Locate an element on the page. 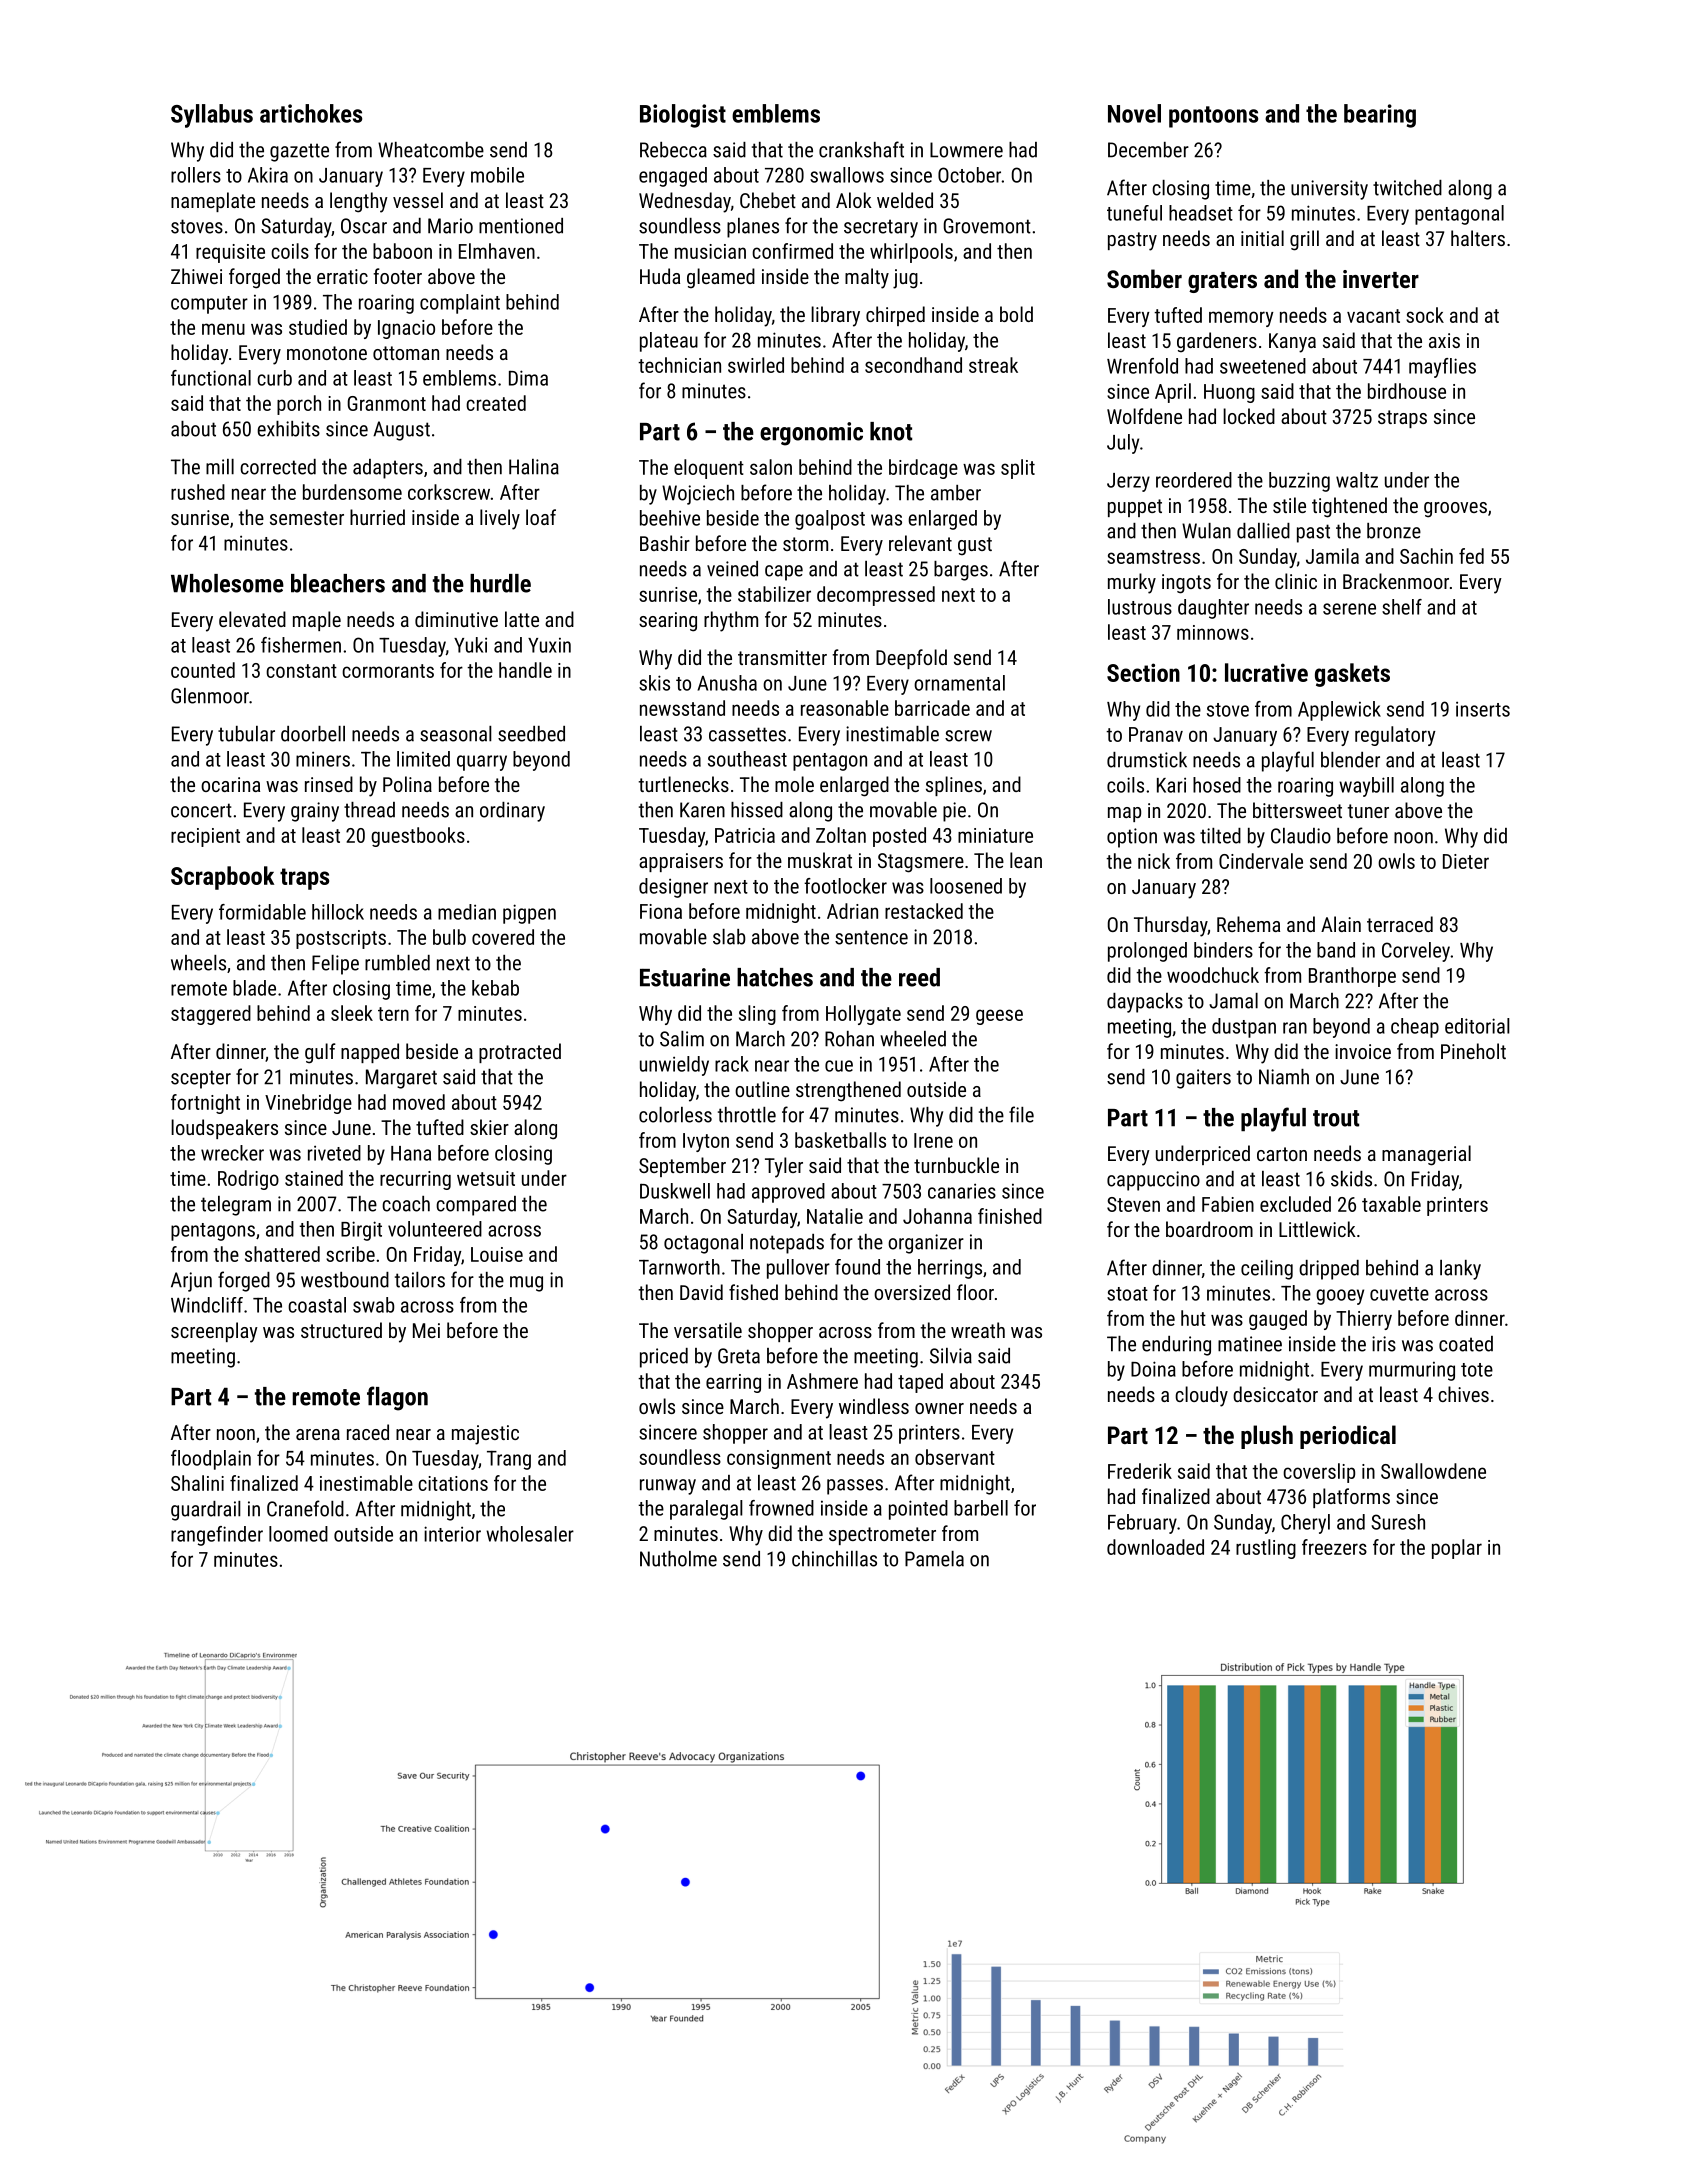 The height and width of the image is (2178, 1683). file is located at coordinates (1021, 1114).
